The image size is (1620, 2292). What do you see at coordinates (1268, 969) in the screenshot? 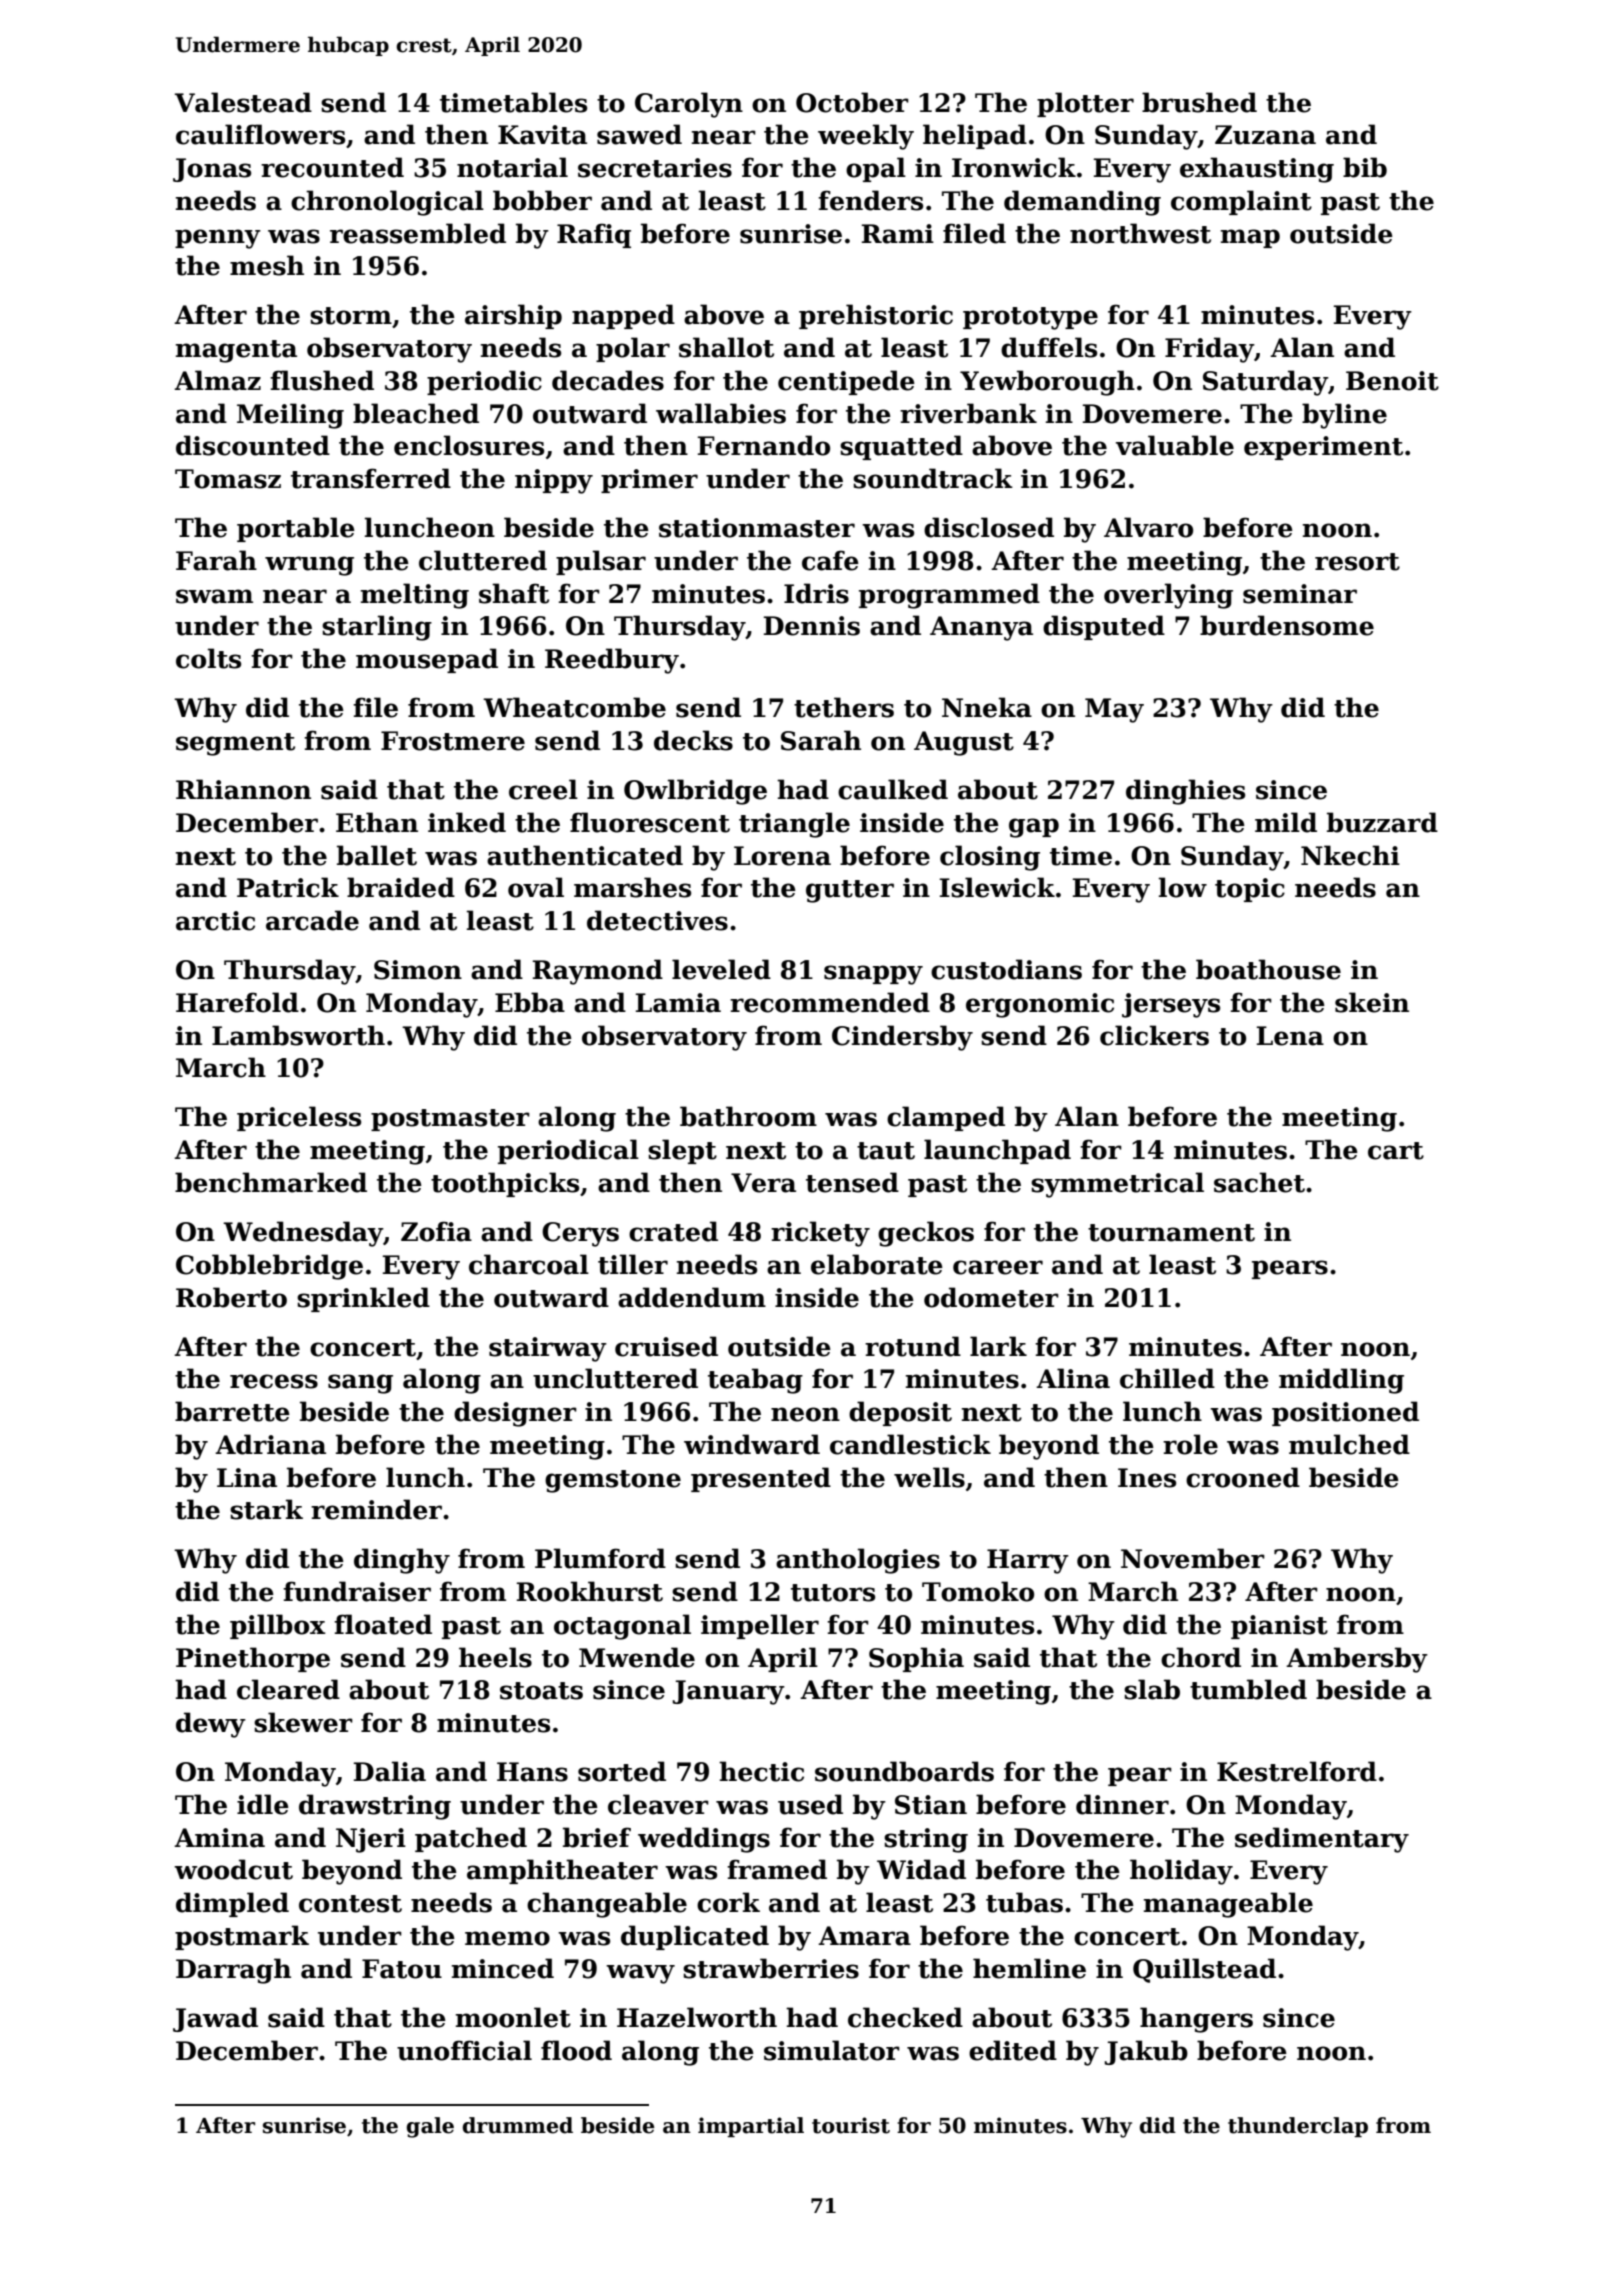
I see `boathouse` at bounding box center [1268, 969].
